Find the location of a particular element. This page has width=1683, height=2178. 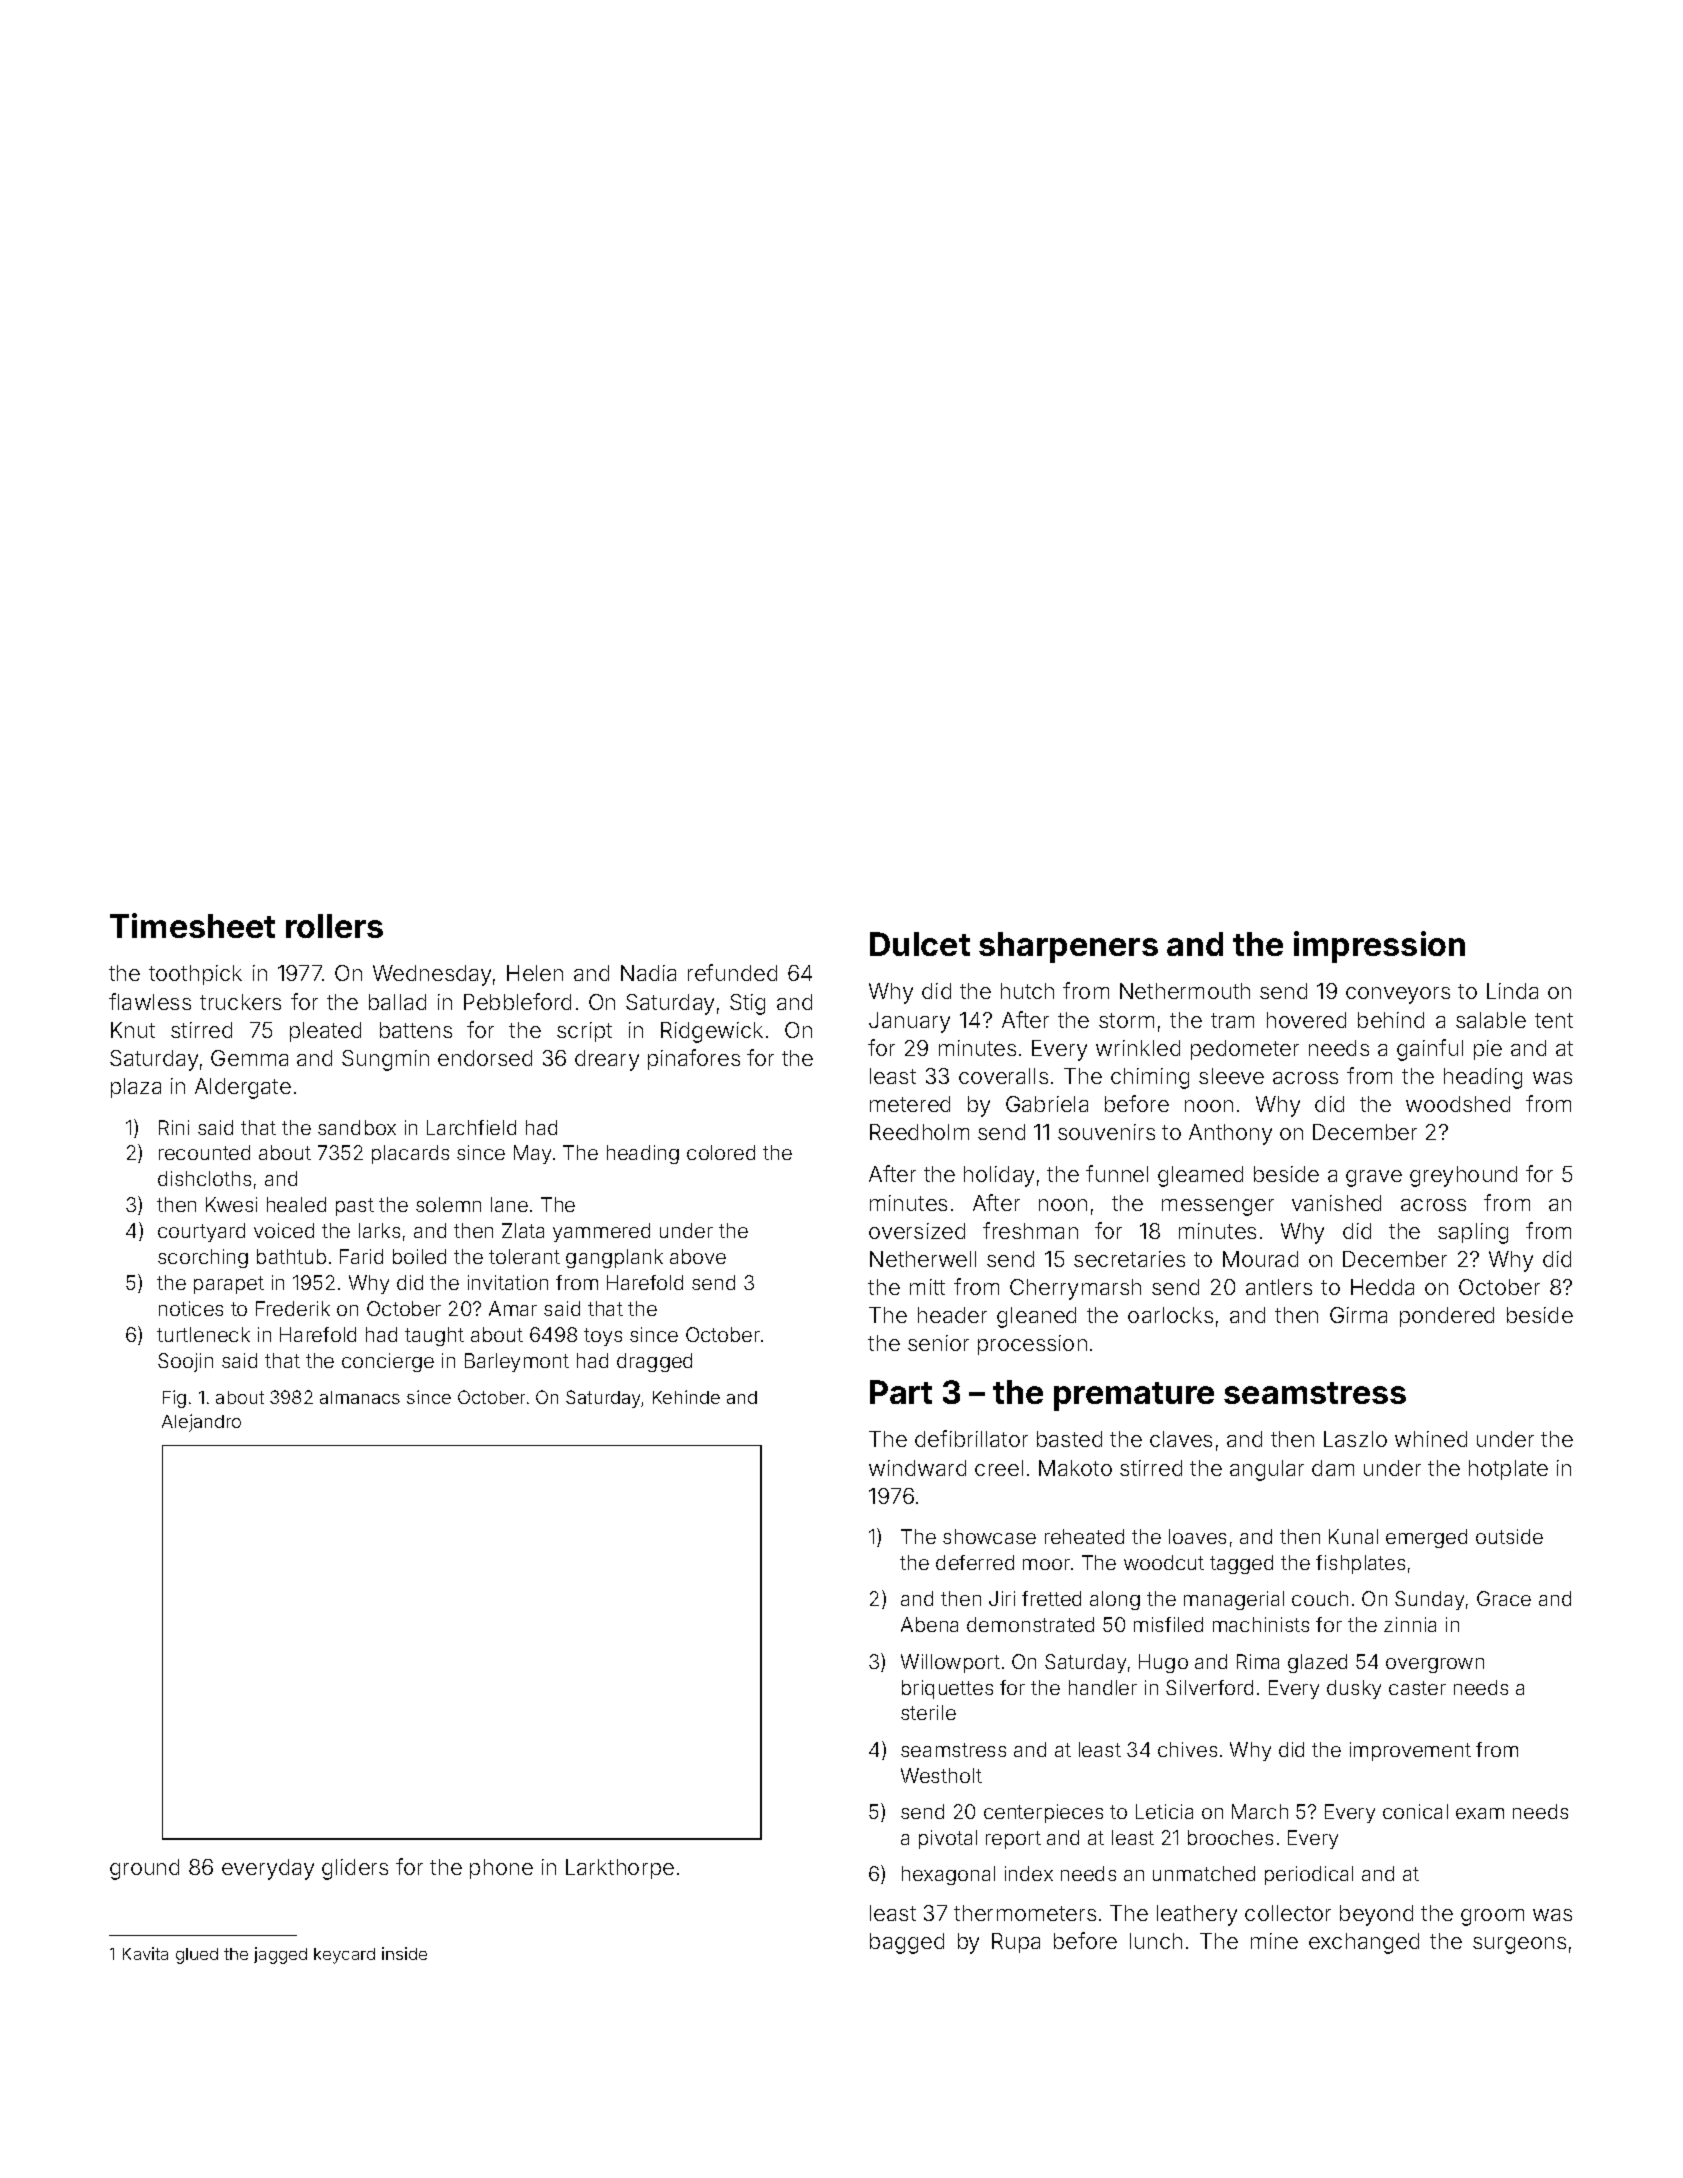

Timesheet is located at coordinates (192, 925).
